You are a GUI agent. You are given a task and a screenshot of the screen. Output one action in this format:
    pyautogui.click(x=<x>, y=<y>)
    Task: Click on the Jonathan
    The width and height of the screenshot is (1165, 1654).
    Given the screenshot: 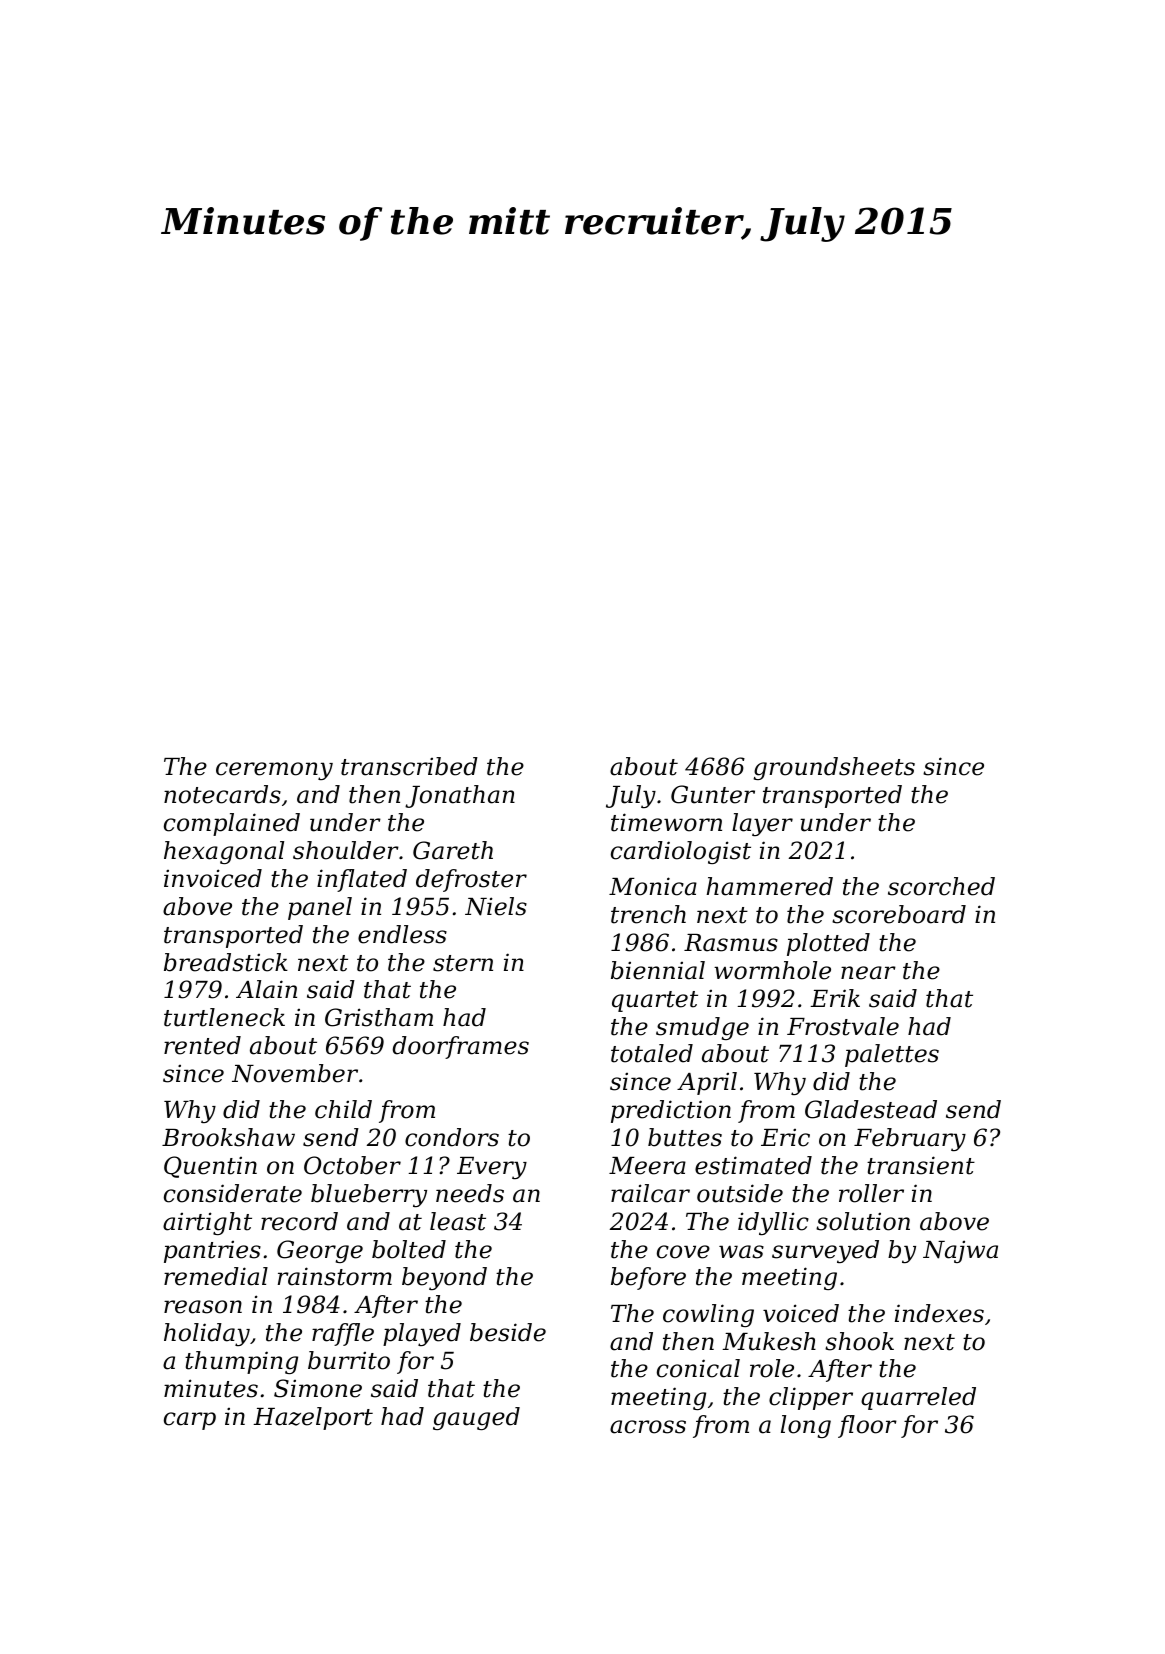 What is the action you would take?
    pyautogui.click(x=460, y=796)
